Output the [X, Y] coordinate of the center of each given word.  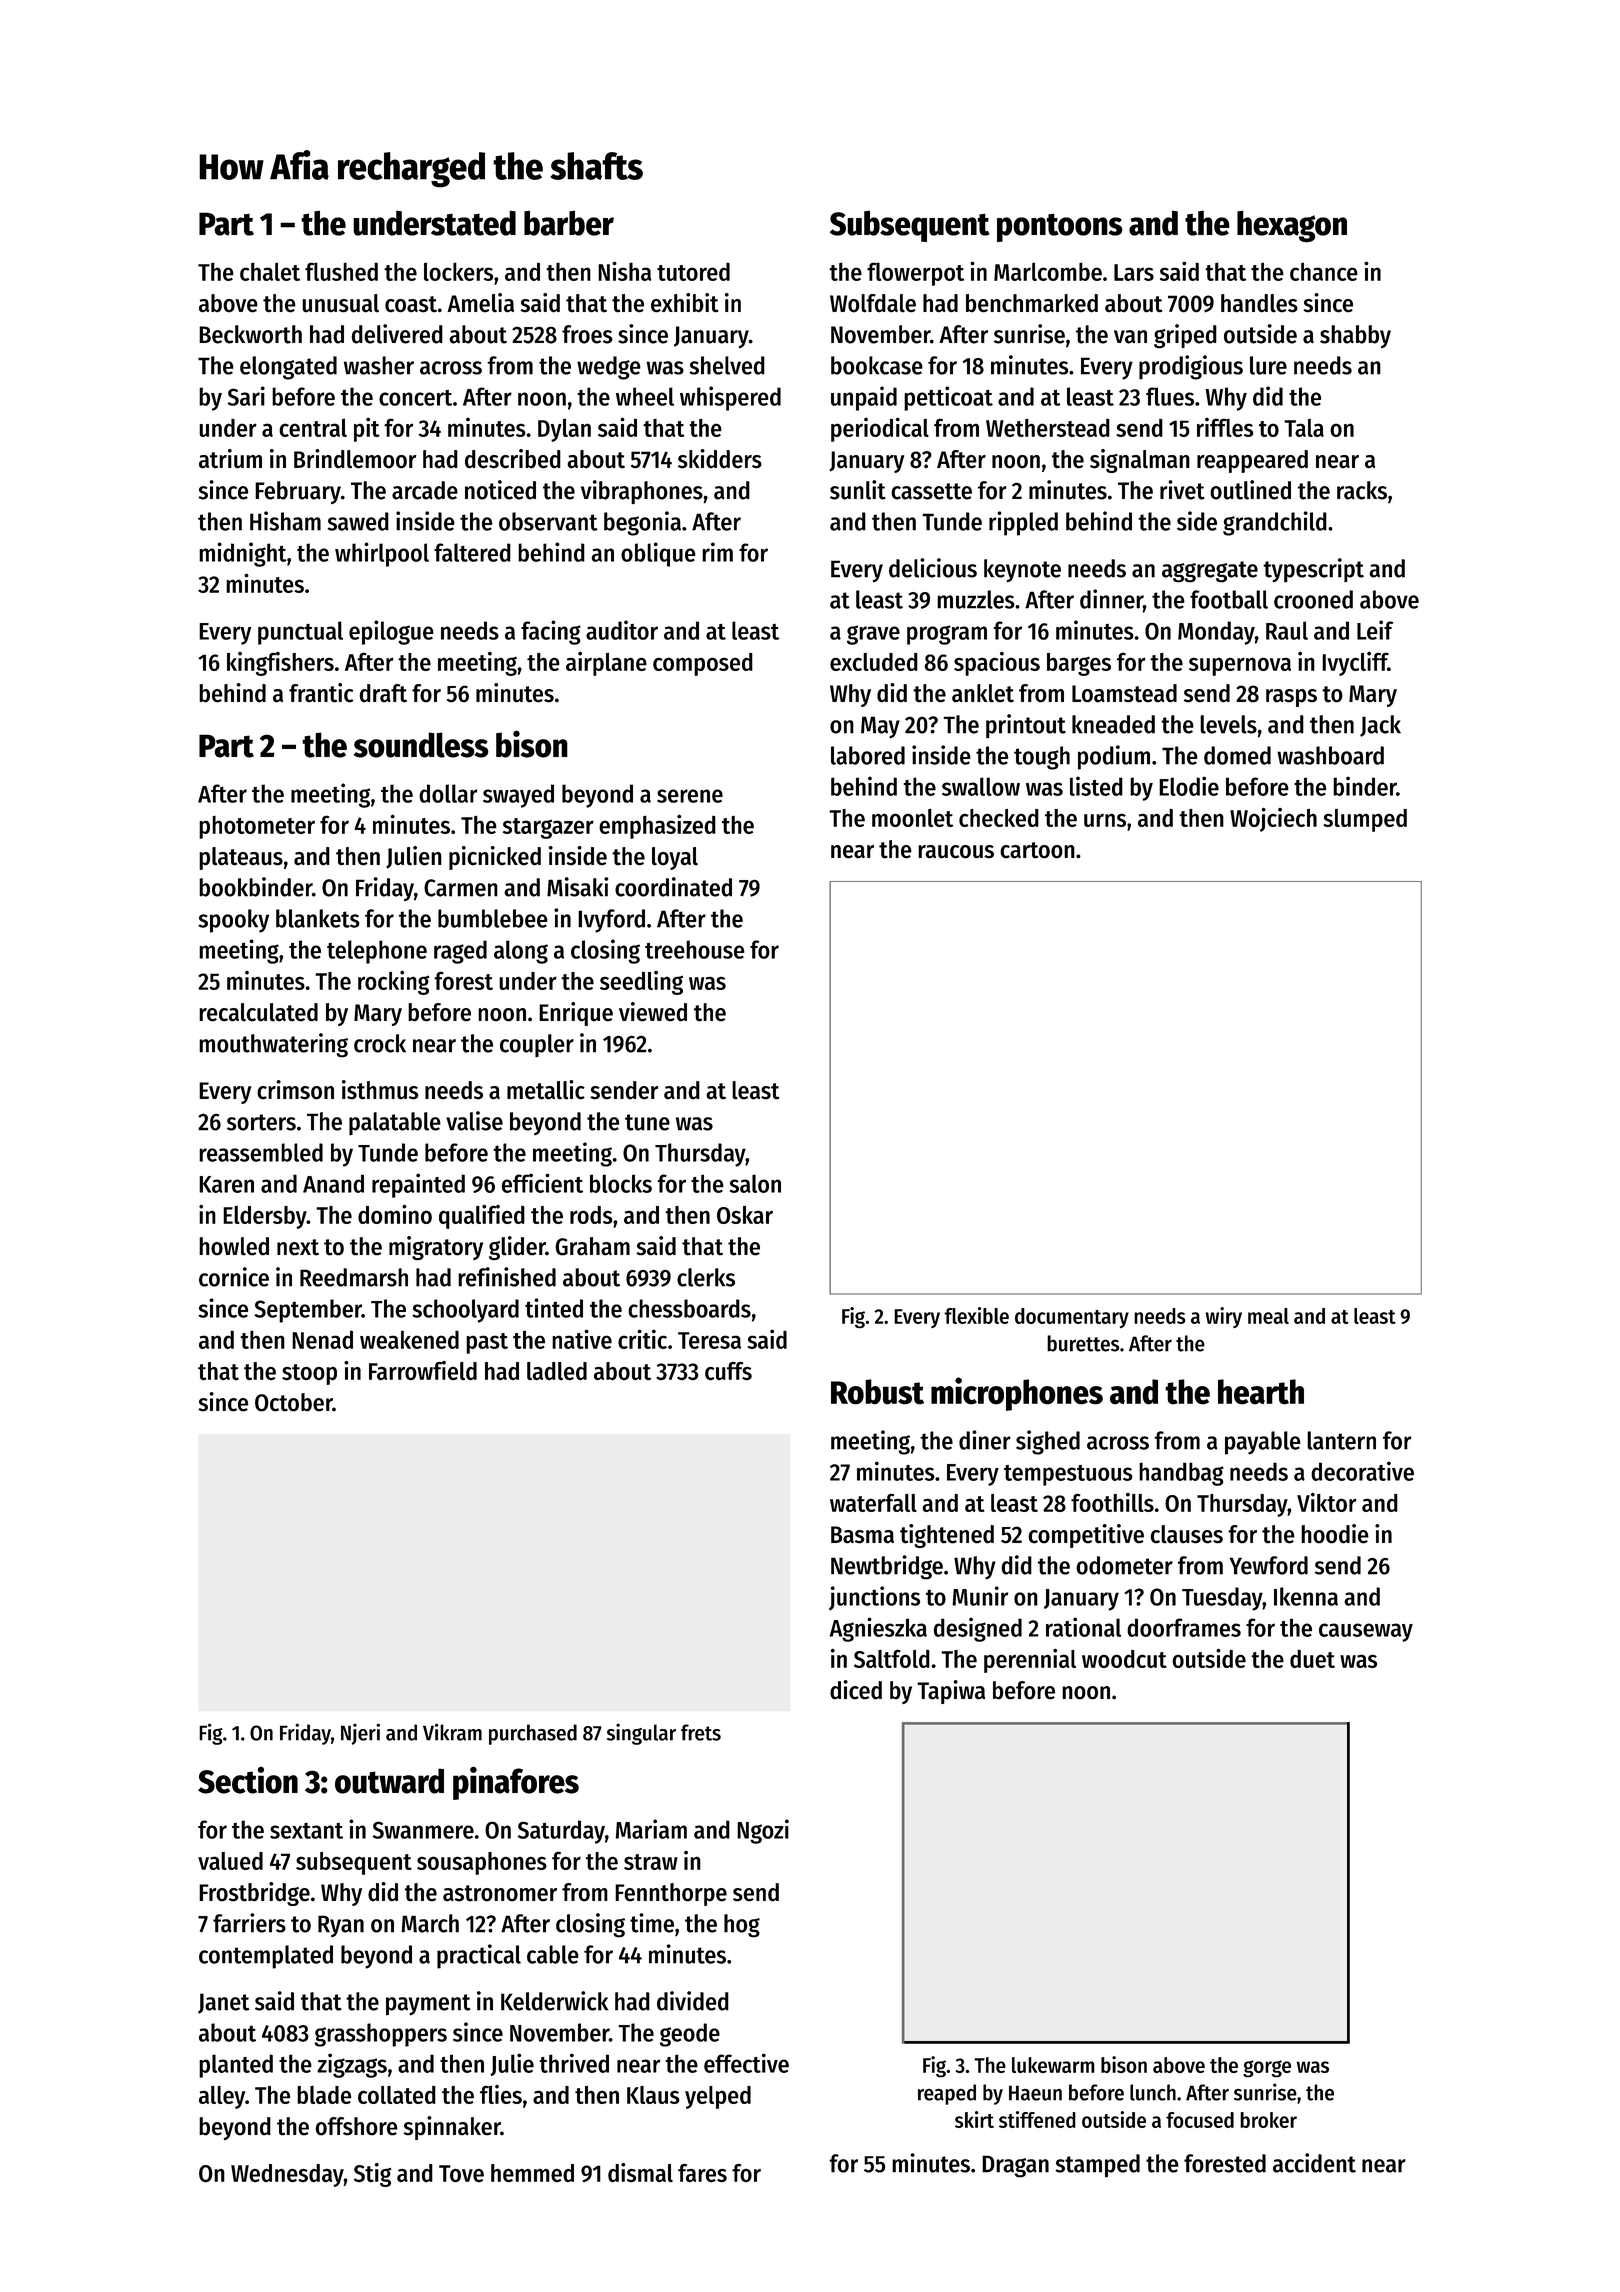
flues [1170, 396]
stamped [1097, 2166]
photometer [257, 827]
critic [642, 1339]
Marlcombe [1048, 271]
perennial [1030, 1661]
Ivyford [611, 921]
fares [702, 2173]
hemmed [532, 2173]
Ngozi [763, 1831]
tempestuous [1068, 1475]
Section [248, 1780]
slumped [1365, 820]
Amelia [480, 303]
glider [517, 1248]
